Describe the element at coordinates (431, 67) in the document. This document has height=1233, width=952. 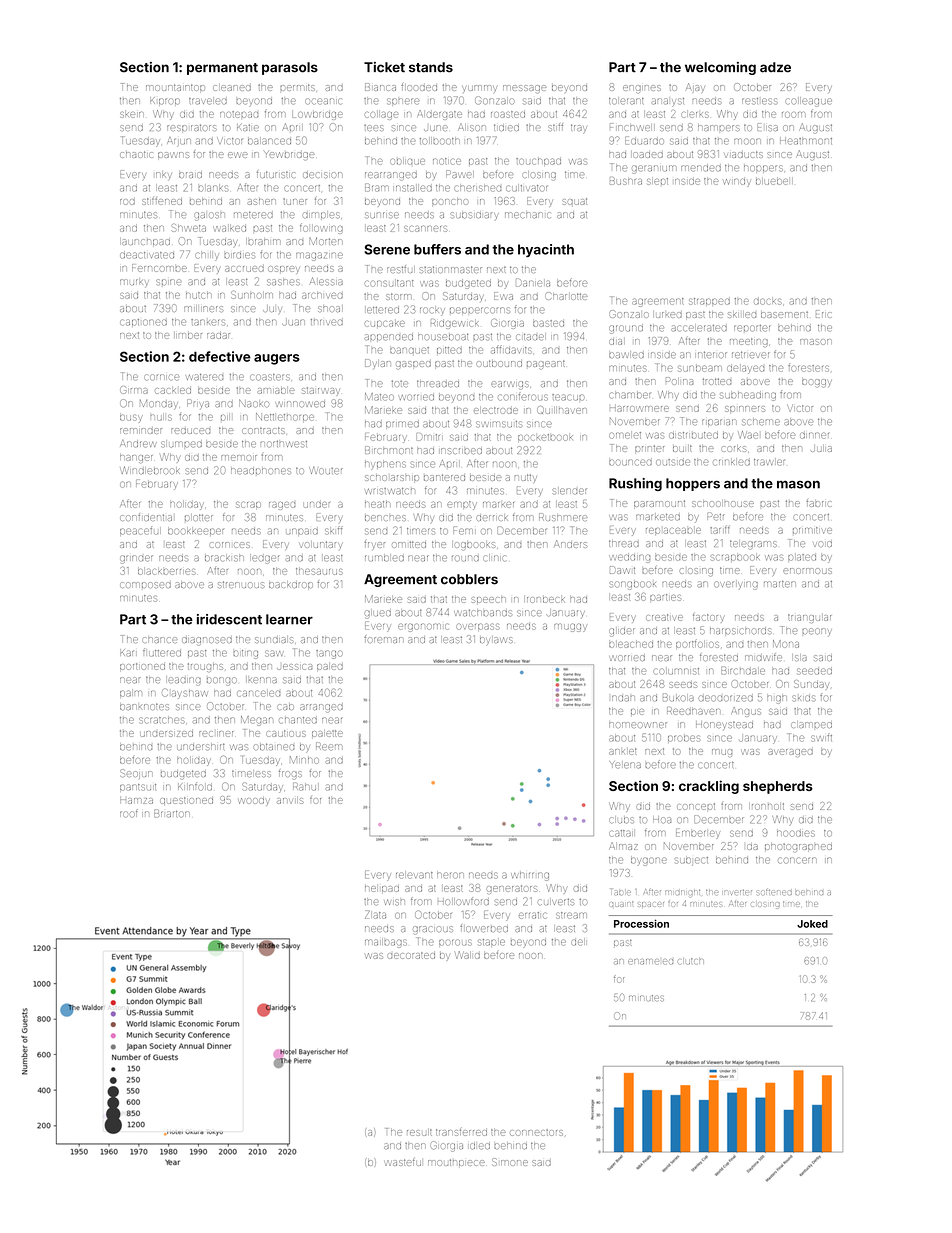
I see `stands` at that location.
